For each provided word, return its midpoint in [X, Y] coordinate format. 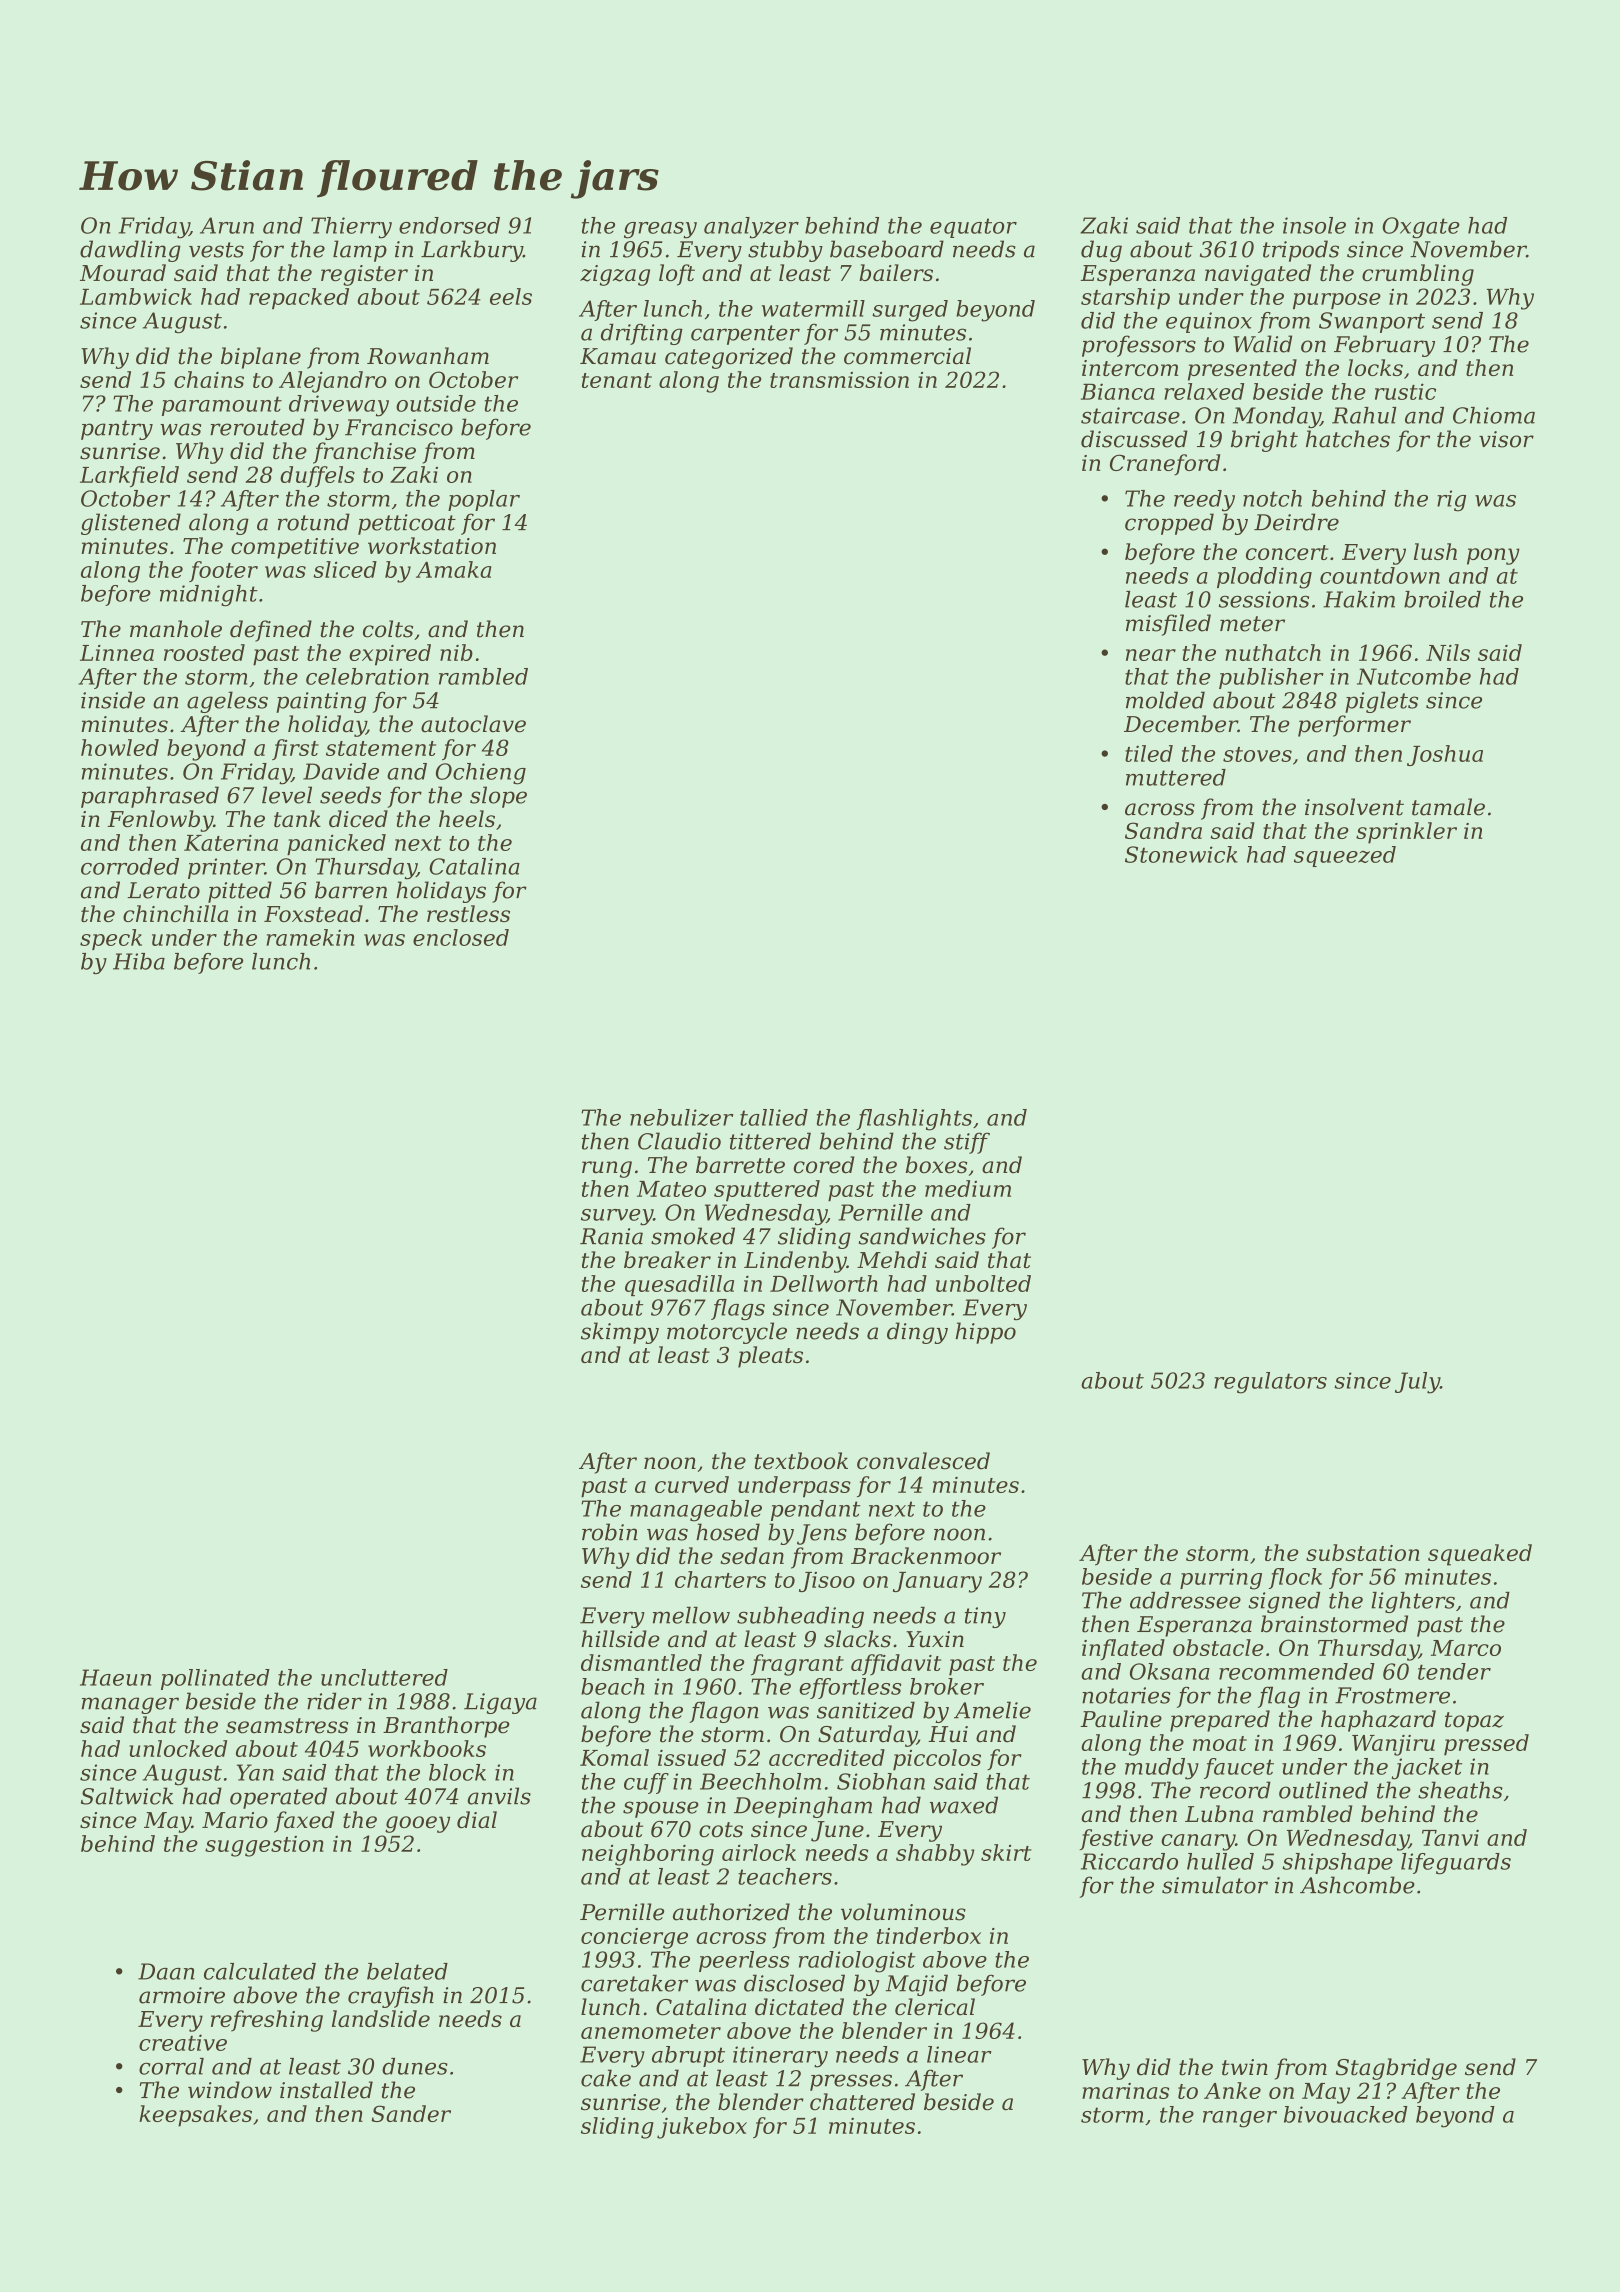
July [1417, 1383]
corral [171, 2066]
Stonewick [1181, 854]
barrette [740, 1165]
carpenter [745, 335]
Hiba [139, 961]
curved [692, 1484]
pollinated [215, 1679]
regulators [1270, 1383]
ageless [227, 702]
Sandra [1163, 830]
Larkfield [129, 476]
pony [1493, 556]
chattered [862, 2102]
